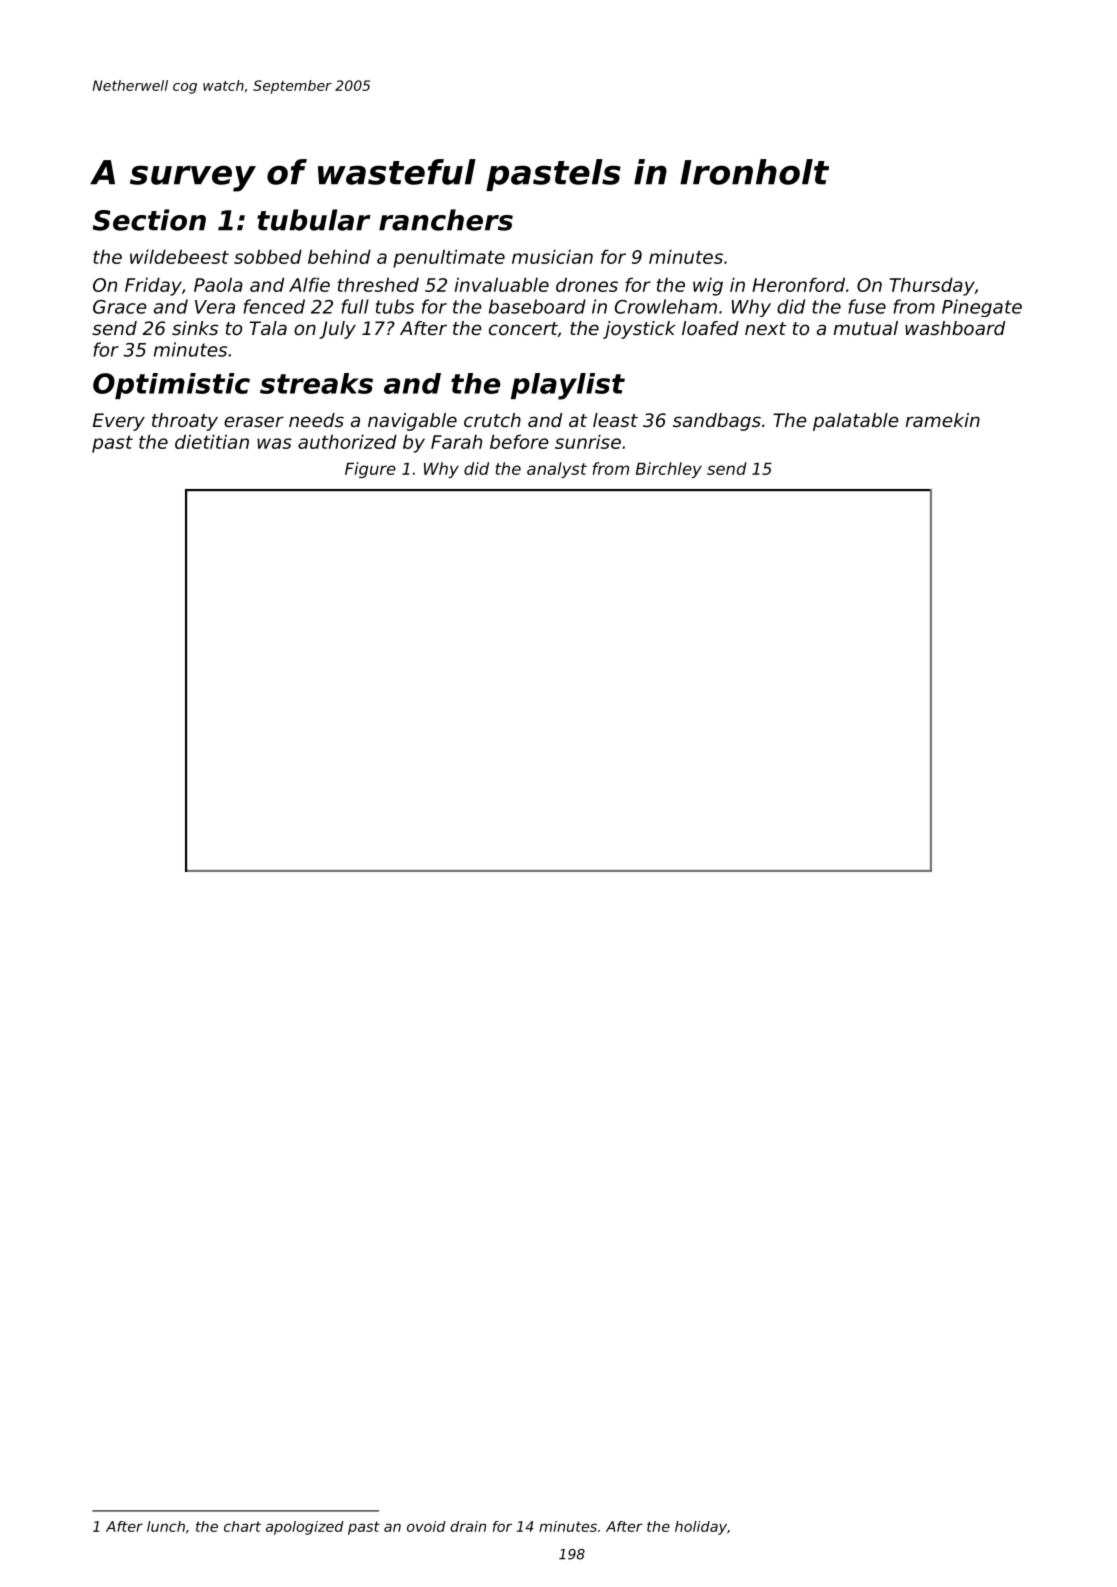 Image resolution: width=1117 pixels, height=1587 pixels. I want to click on holiday, so click(701, 1528).
